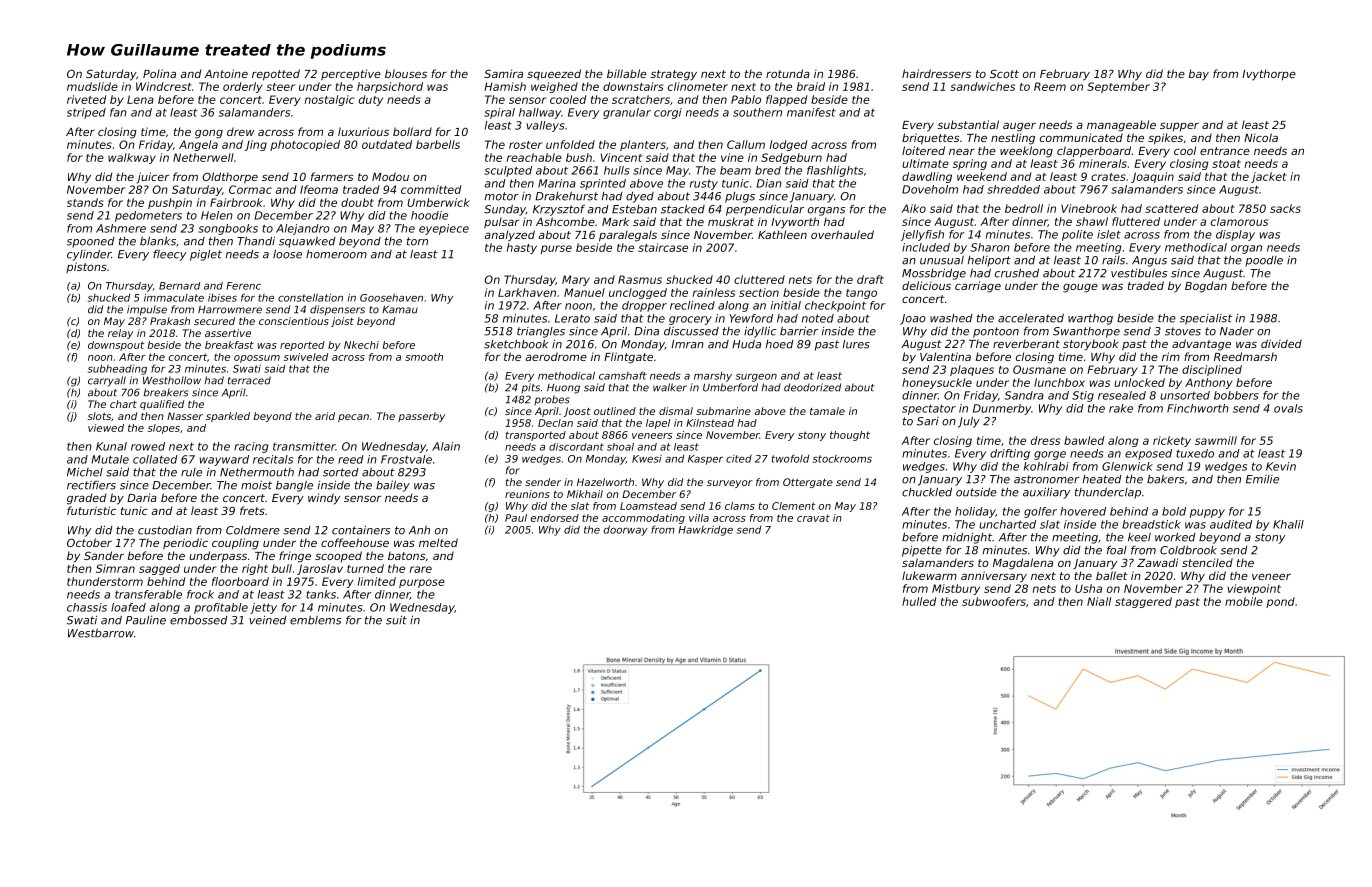 The image size is (1372, 887). What do you see at coordinates (757, 112) in the screenshot?
I see `southern` at bounding box center [757, 112].
